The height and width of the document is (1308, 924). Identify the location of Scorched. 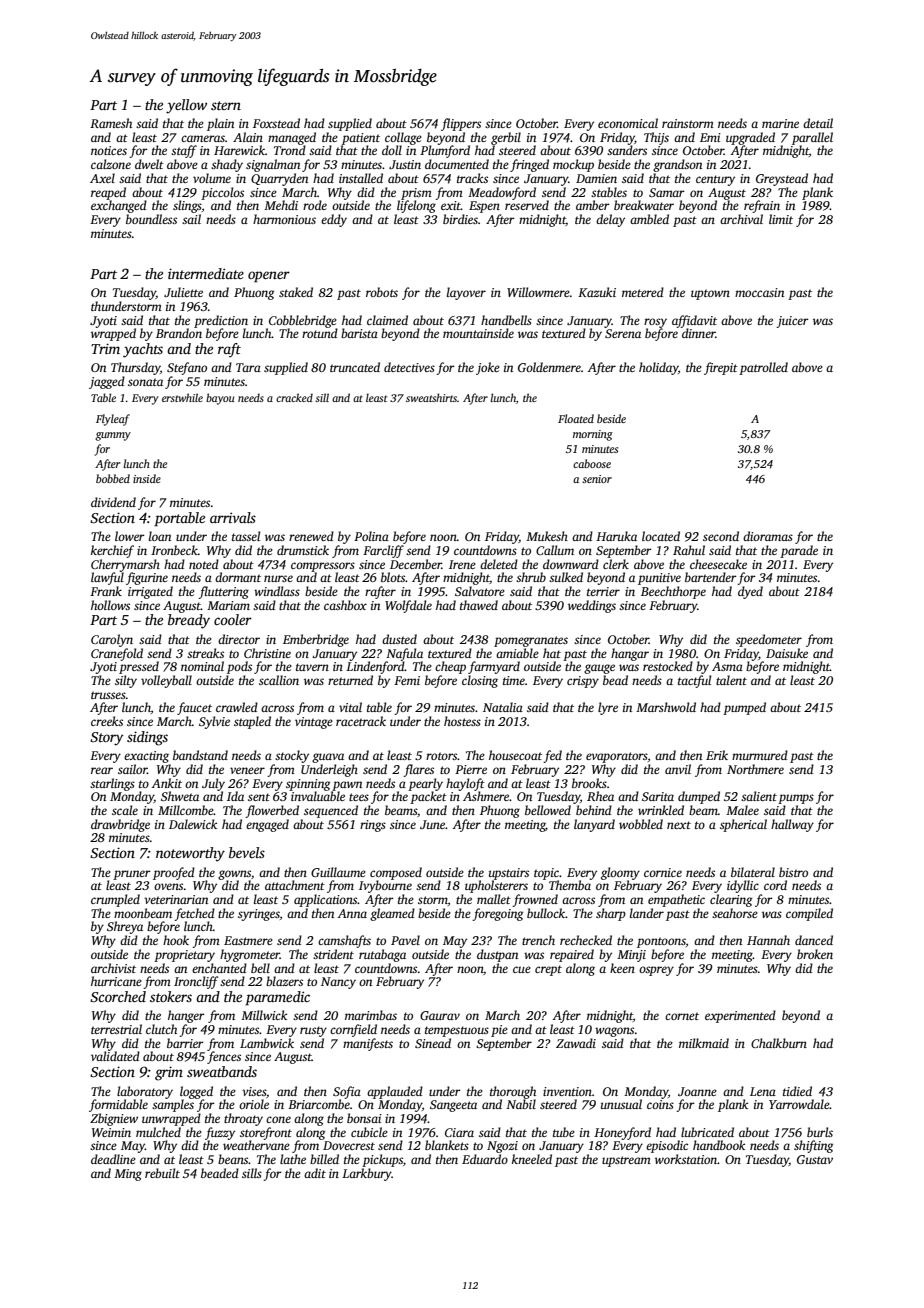
(118, 996).
